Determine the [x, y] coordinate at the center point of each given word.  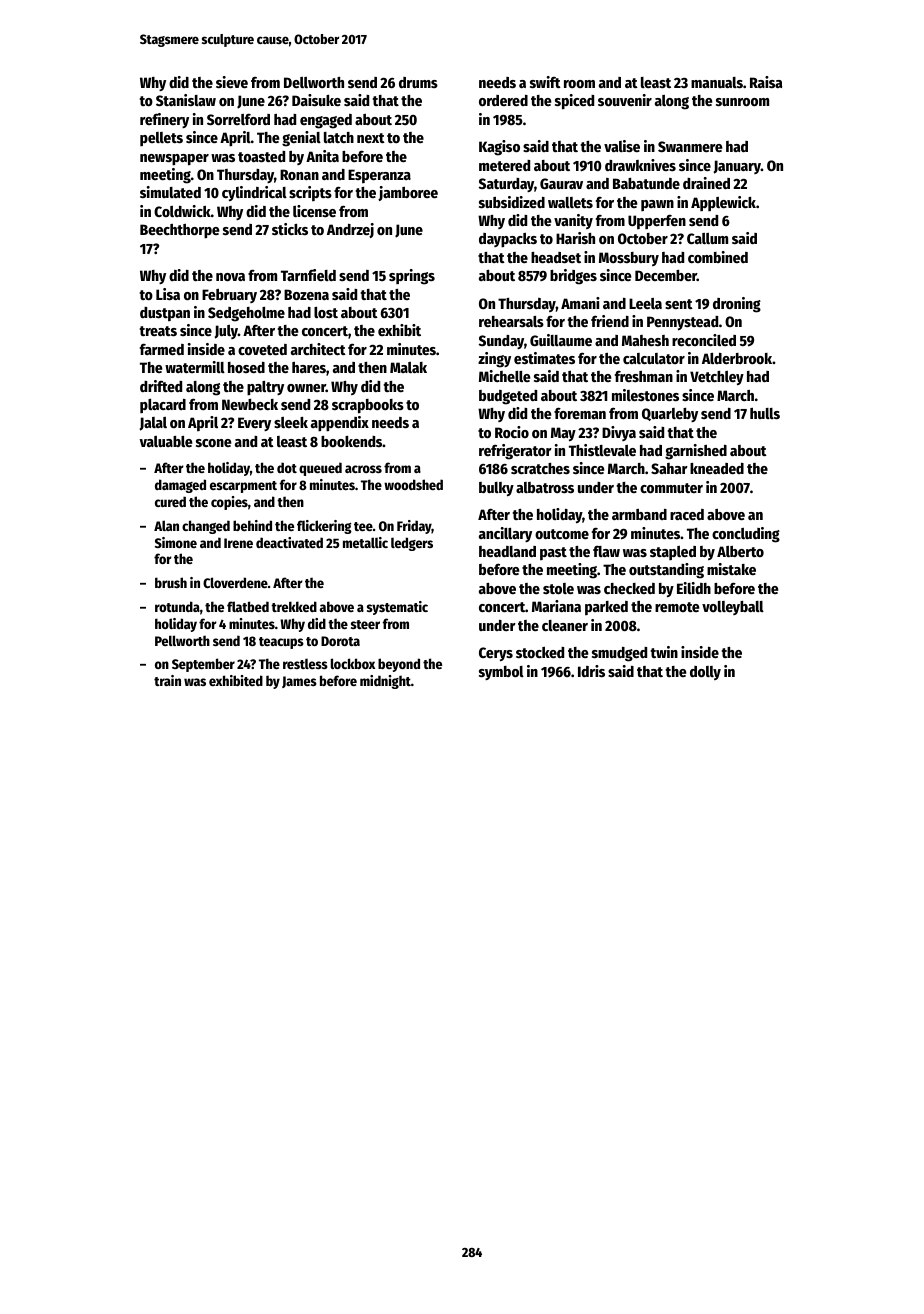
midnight [385, 682]
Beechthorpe [180, 231]
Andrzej [350, 230]
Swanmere [690, 146]
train [167, 680]
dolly [705, 673]
